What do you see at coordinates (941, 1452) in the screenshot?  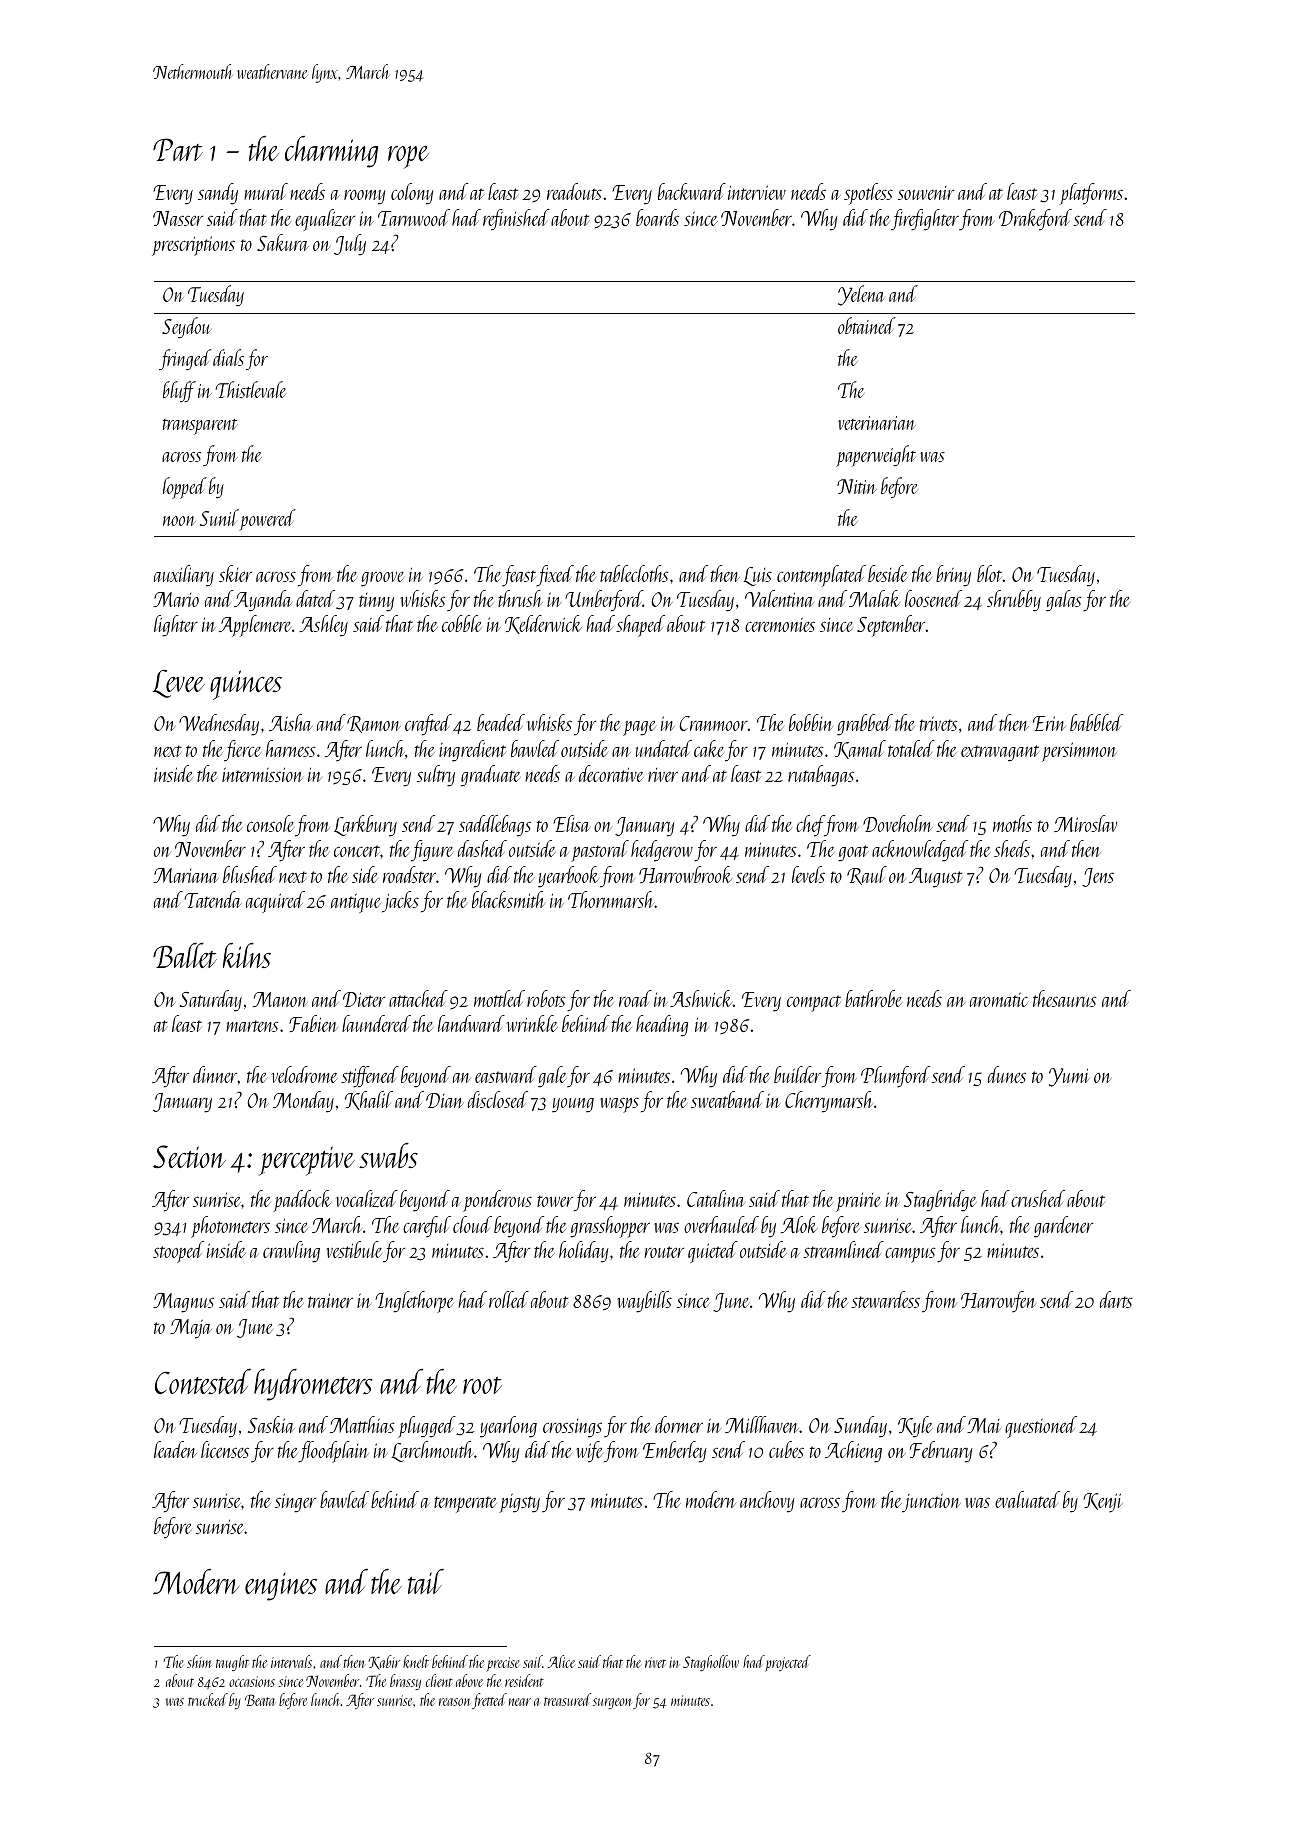 I see `February` at bounding box center [941, 1452].
